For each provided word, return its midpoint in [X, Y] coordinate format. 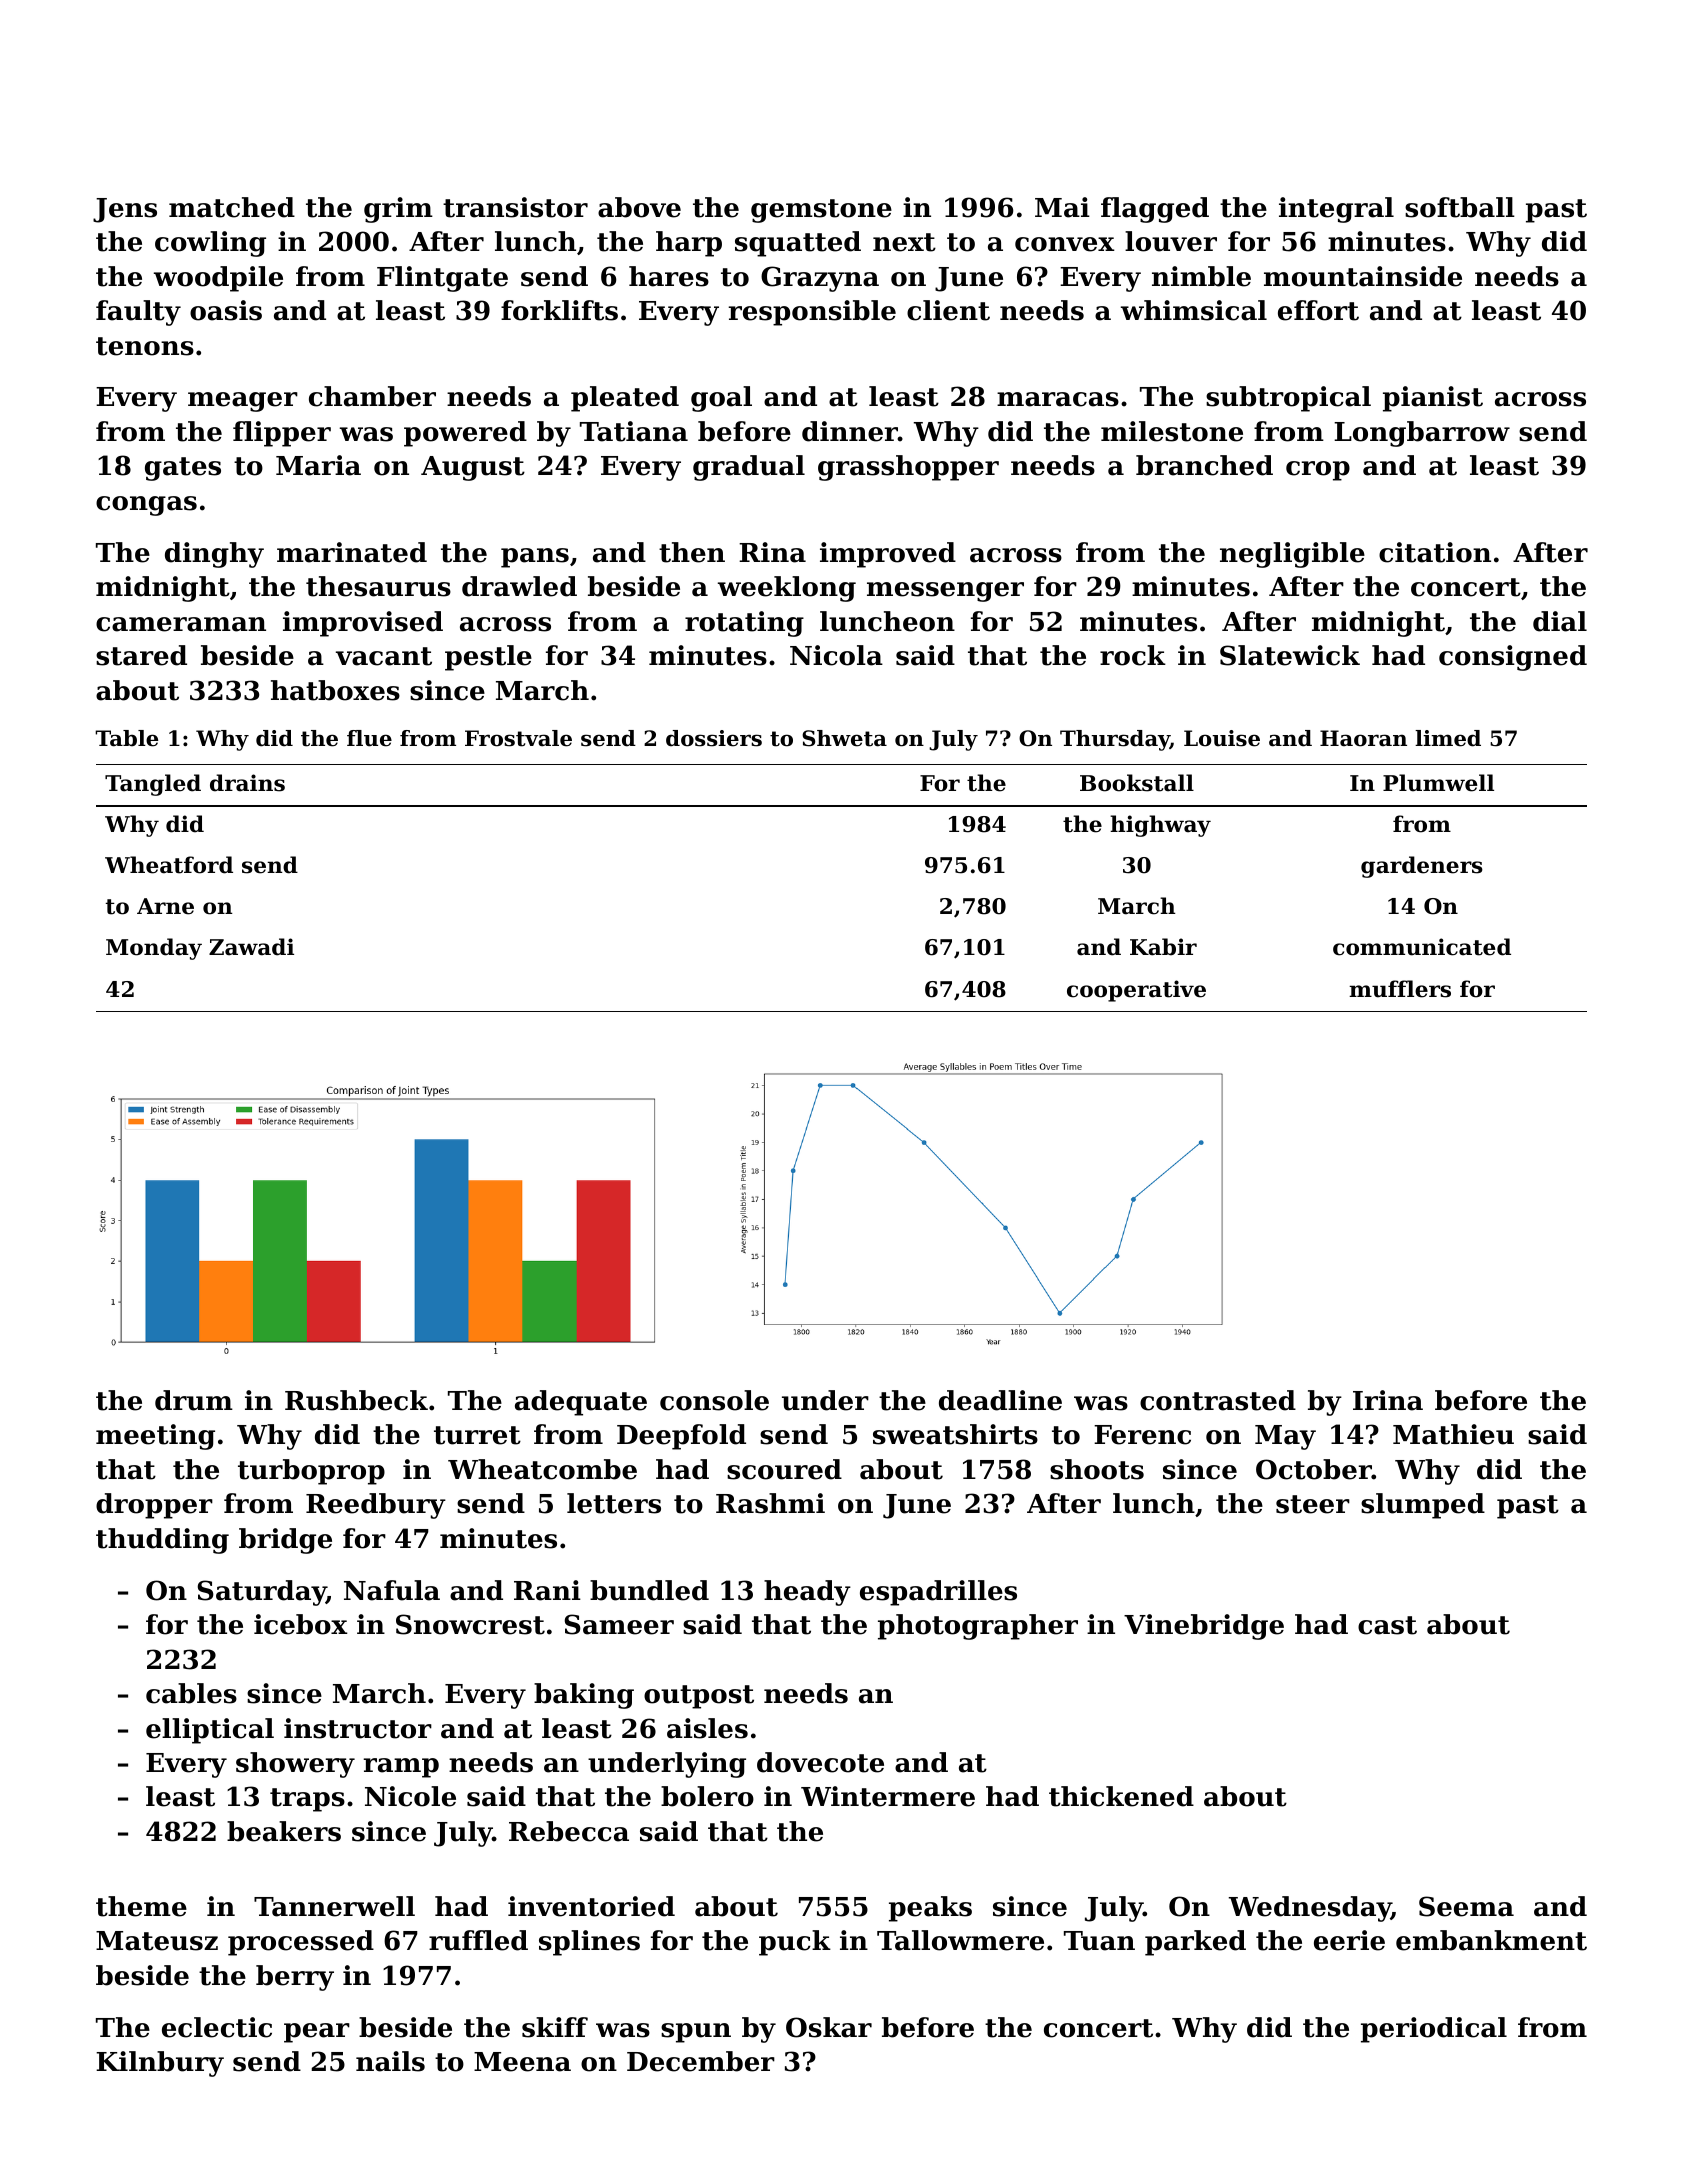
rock [1133, 655]
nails [390, 2061]
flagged [1155, 210]
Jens [125, 210]
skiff [555, 2027]
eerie [1349, 1940]
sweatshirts [955, 1434]
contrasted [1218, 1400]
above [639, 207]
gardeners [1422, 867]
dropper [154, 1506]
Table [126, 738]
